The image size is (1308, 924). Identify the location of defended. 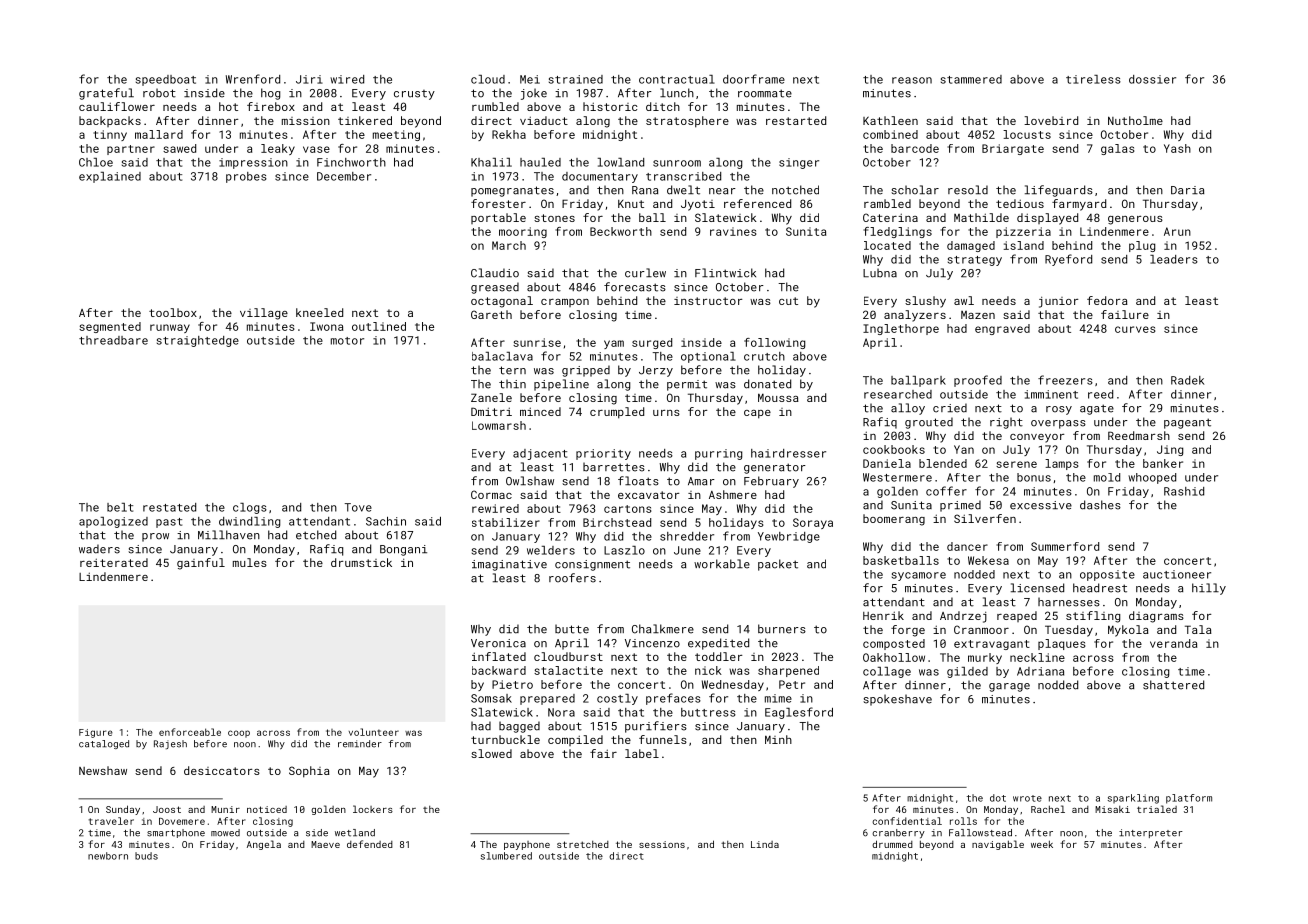
(370, 844).
